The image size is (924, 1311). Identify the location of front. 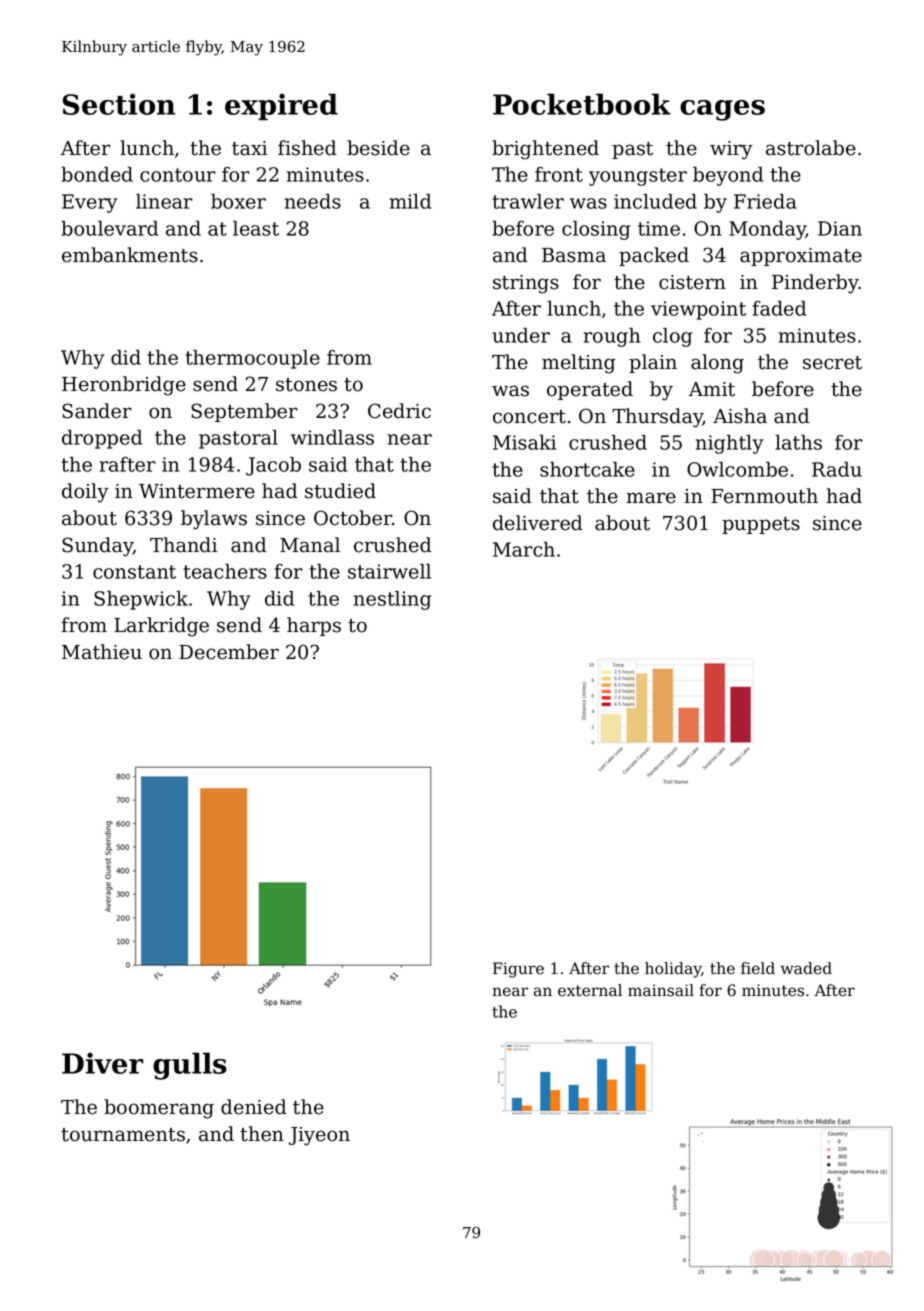
(559, 174).
